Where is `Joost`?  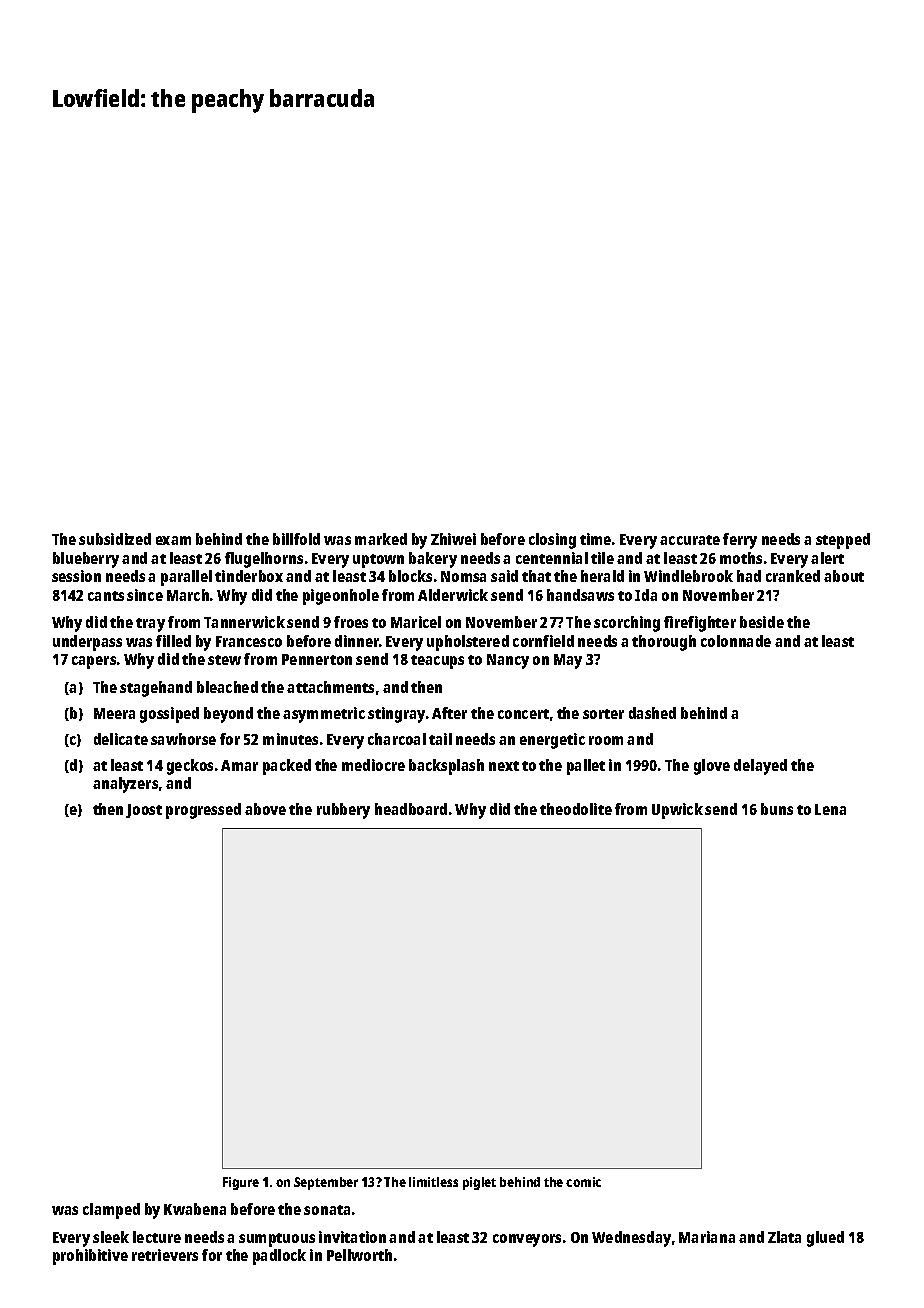
Joost is located at coordinates (144, 811).
